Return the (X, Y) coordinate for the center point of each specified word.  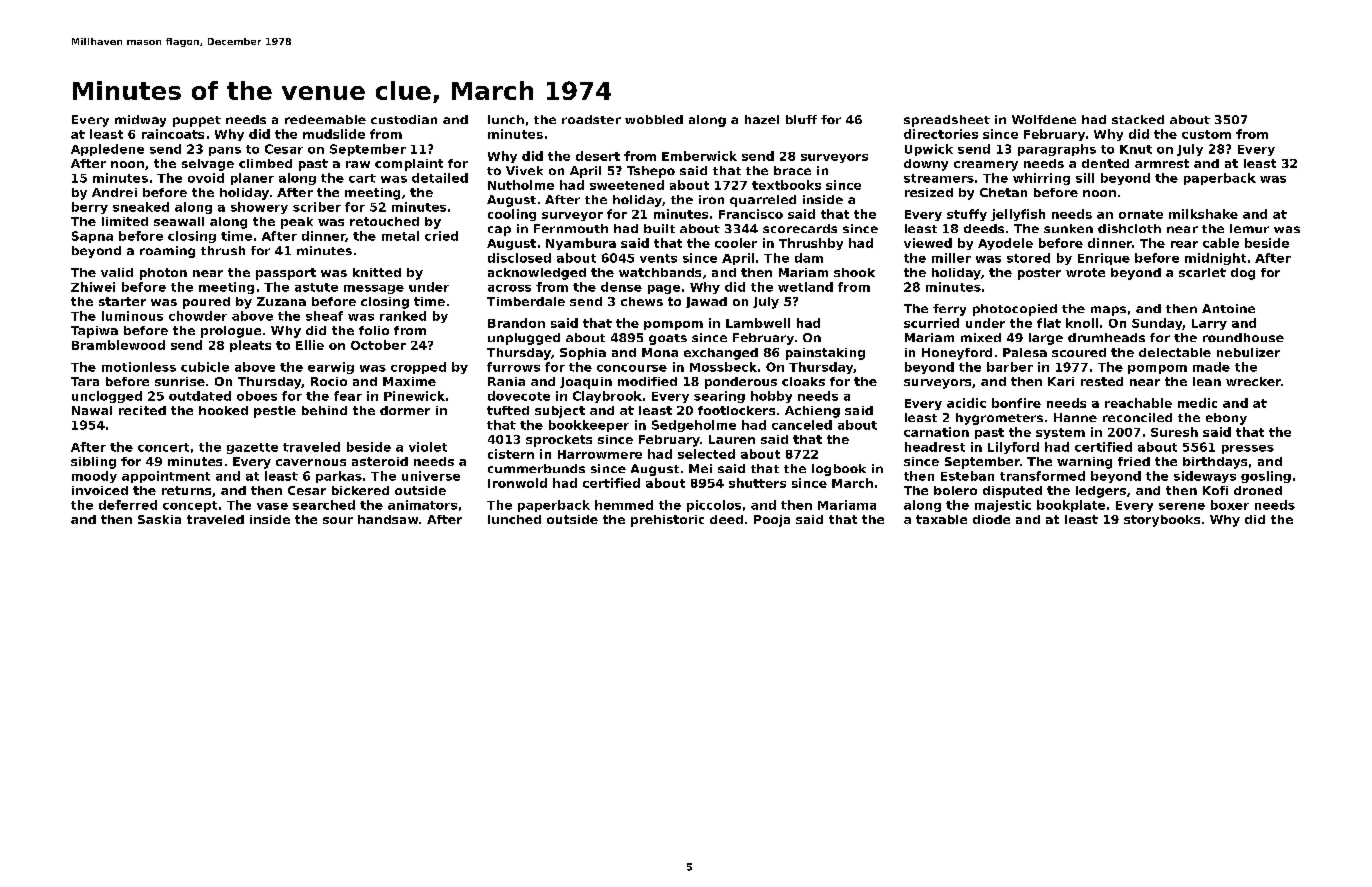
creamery (986, 166)
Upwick (929, 150)
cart (362, 178)
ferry (949, 310)
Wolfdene (1044, 119)
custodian (404, 119)
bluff (801, 119)
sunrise (180, 381)
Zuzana (281, 301)
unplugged (524, 339)
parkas (339, 477)
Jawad (706, 302)
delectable (1175, 352)
